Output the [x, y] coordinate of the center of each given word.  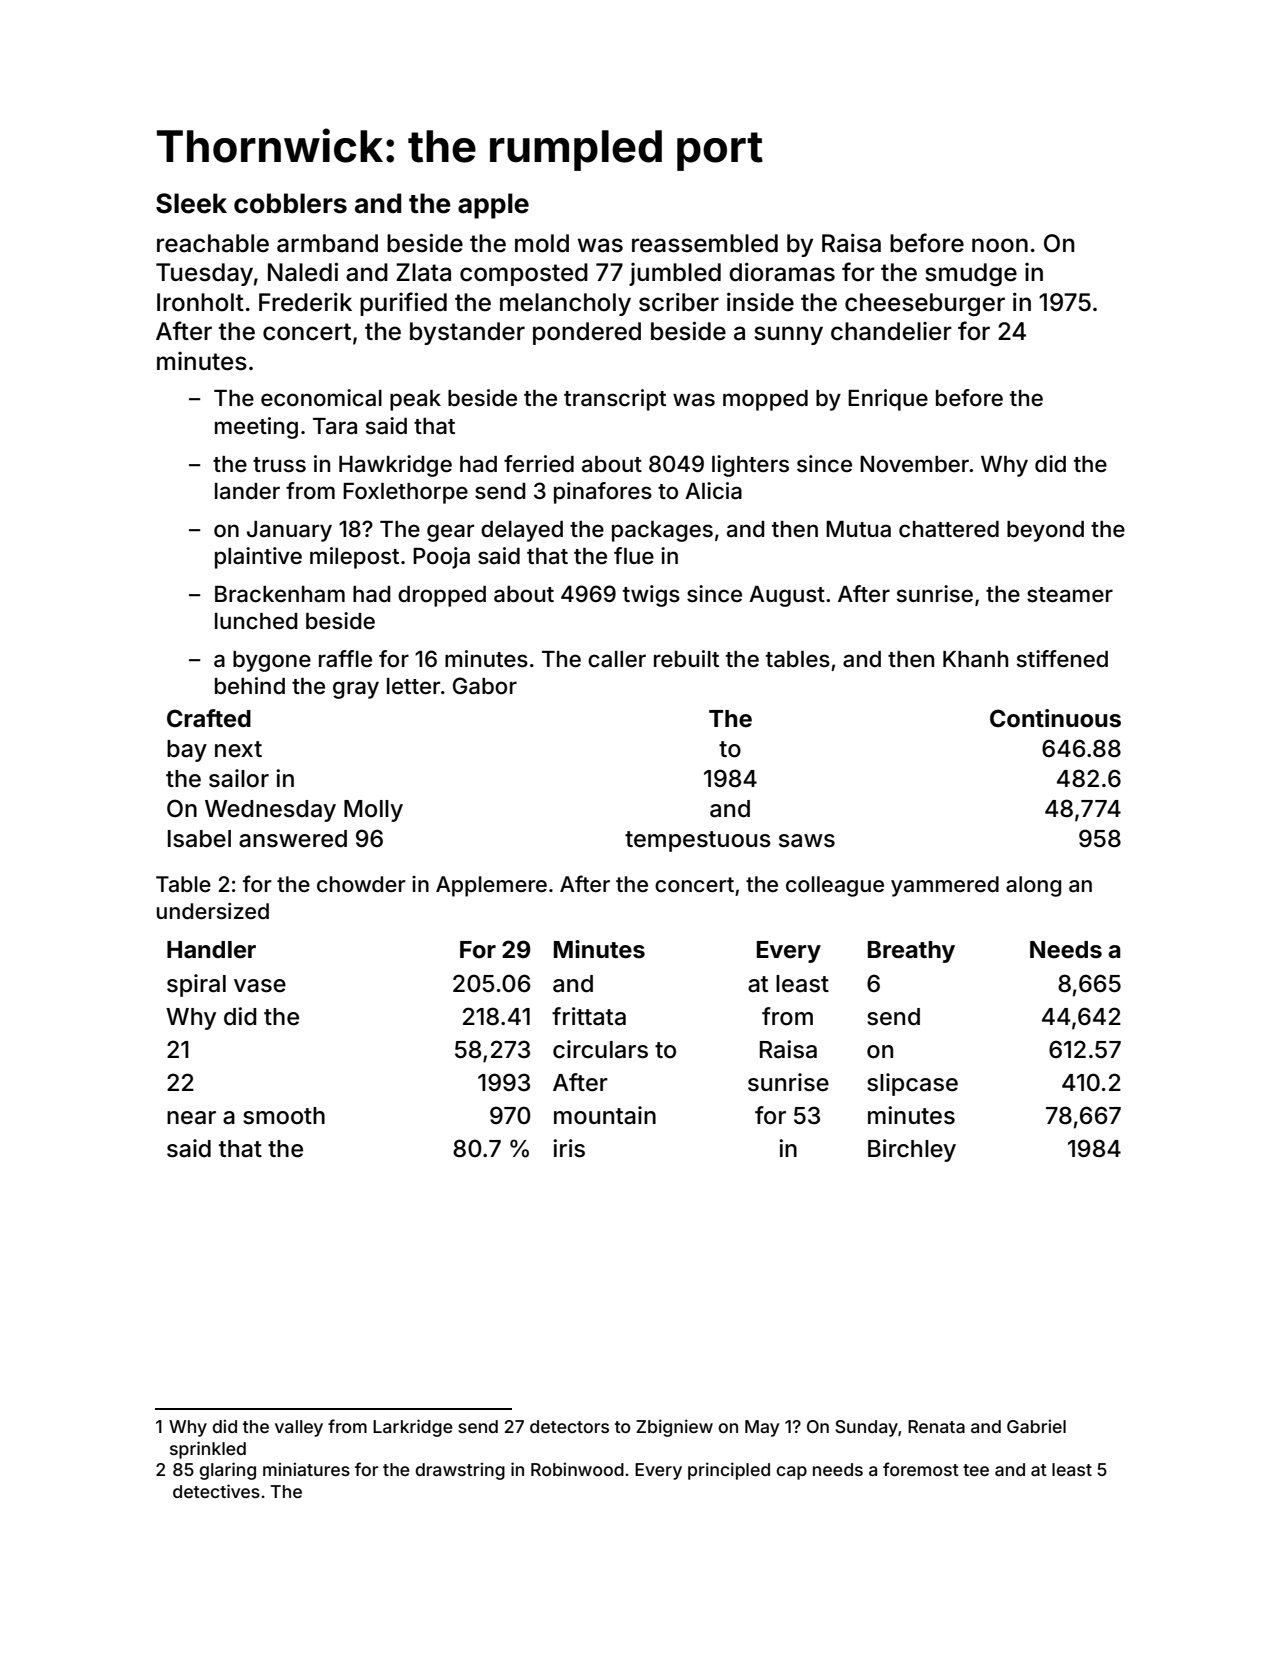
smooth [284, 1116]
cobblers [290, 203]
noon [1000, 245]
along [1033, 886]
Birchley [912, 1150]
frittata [589, 1016]
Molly [373, 811]
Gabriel [1036, 1426]
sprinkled [208, 1450]
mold [542, 243]
